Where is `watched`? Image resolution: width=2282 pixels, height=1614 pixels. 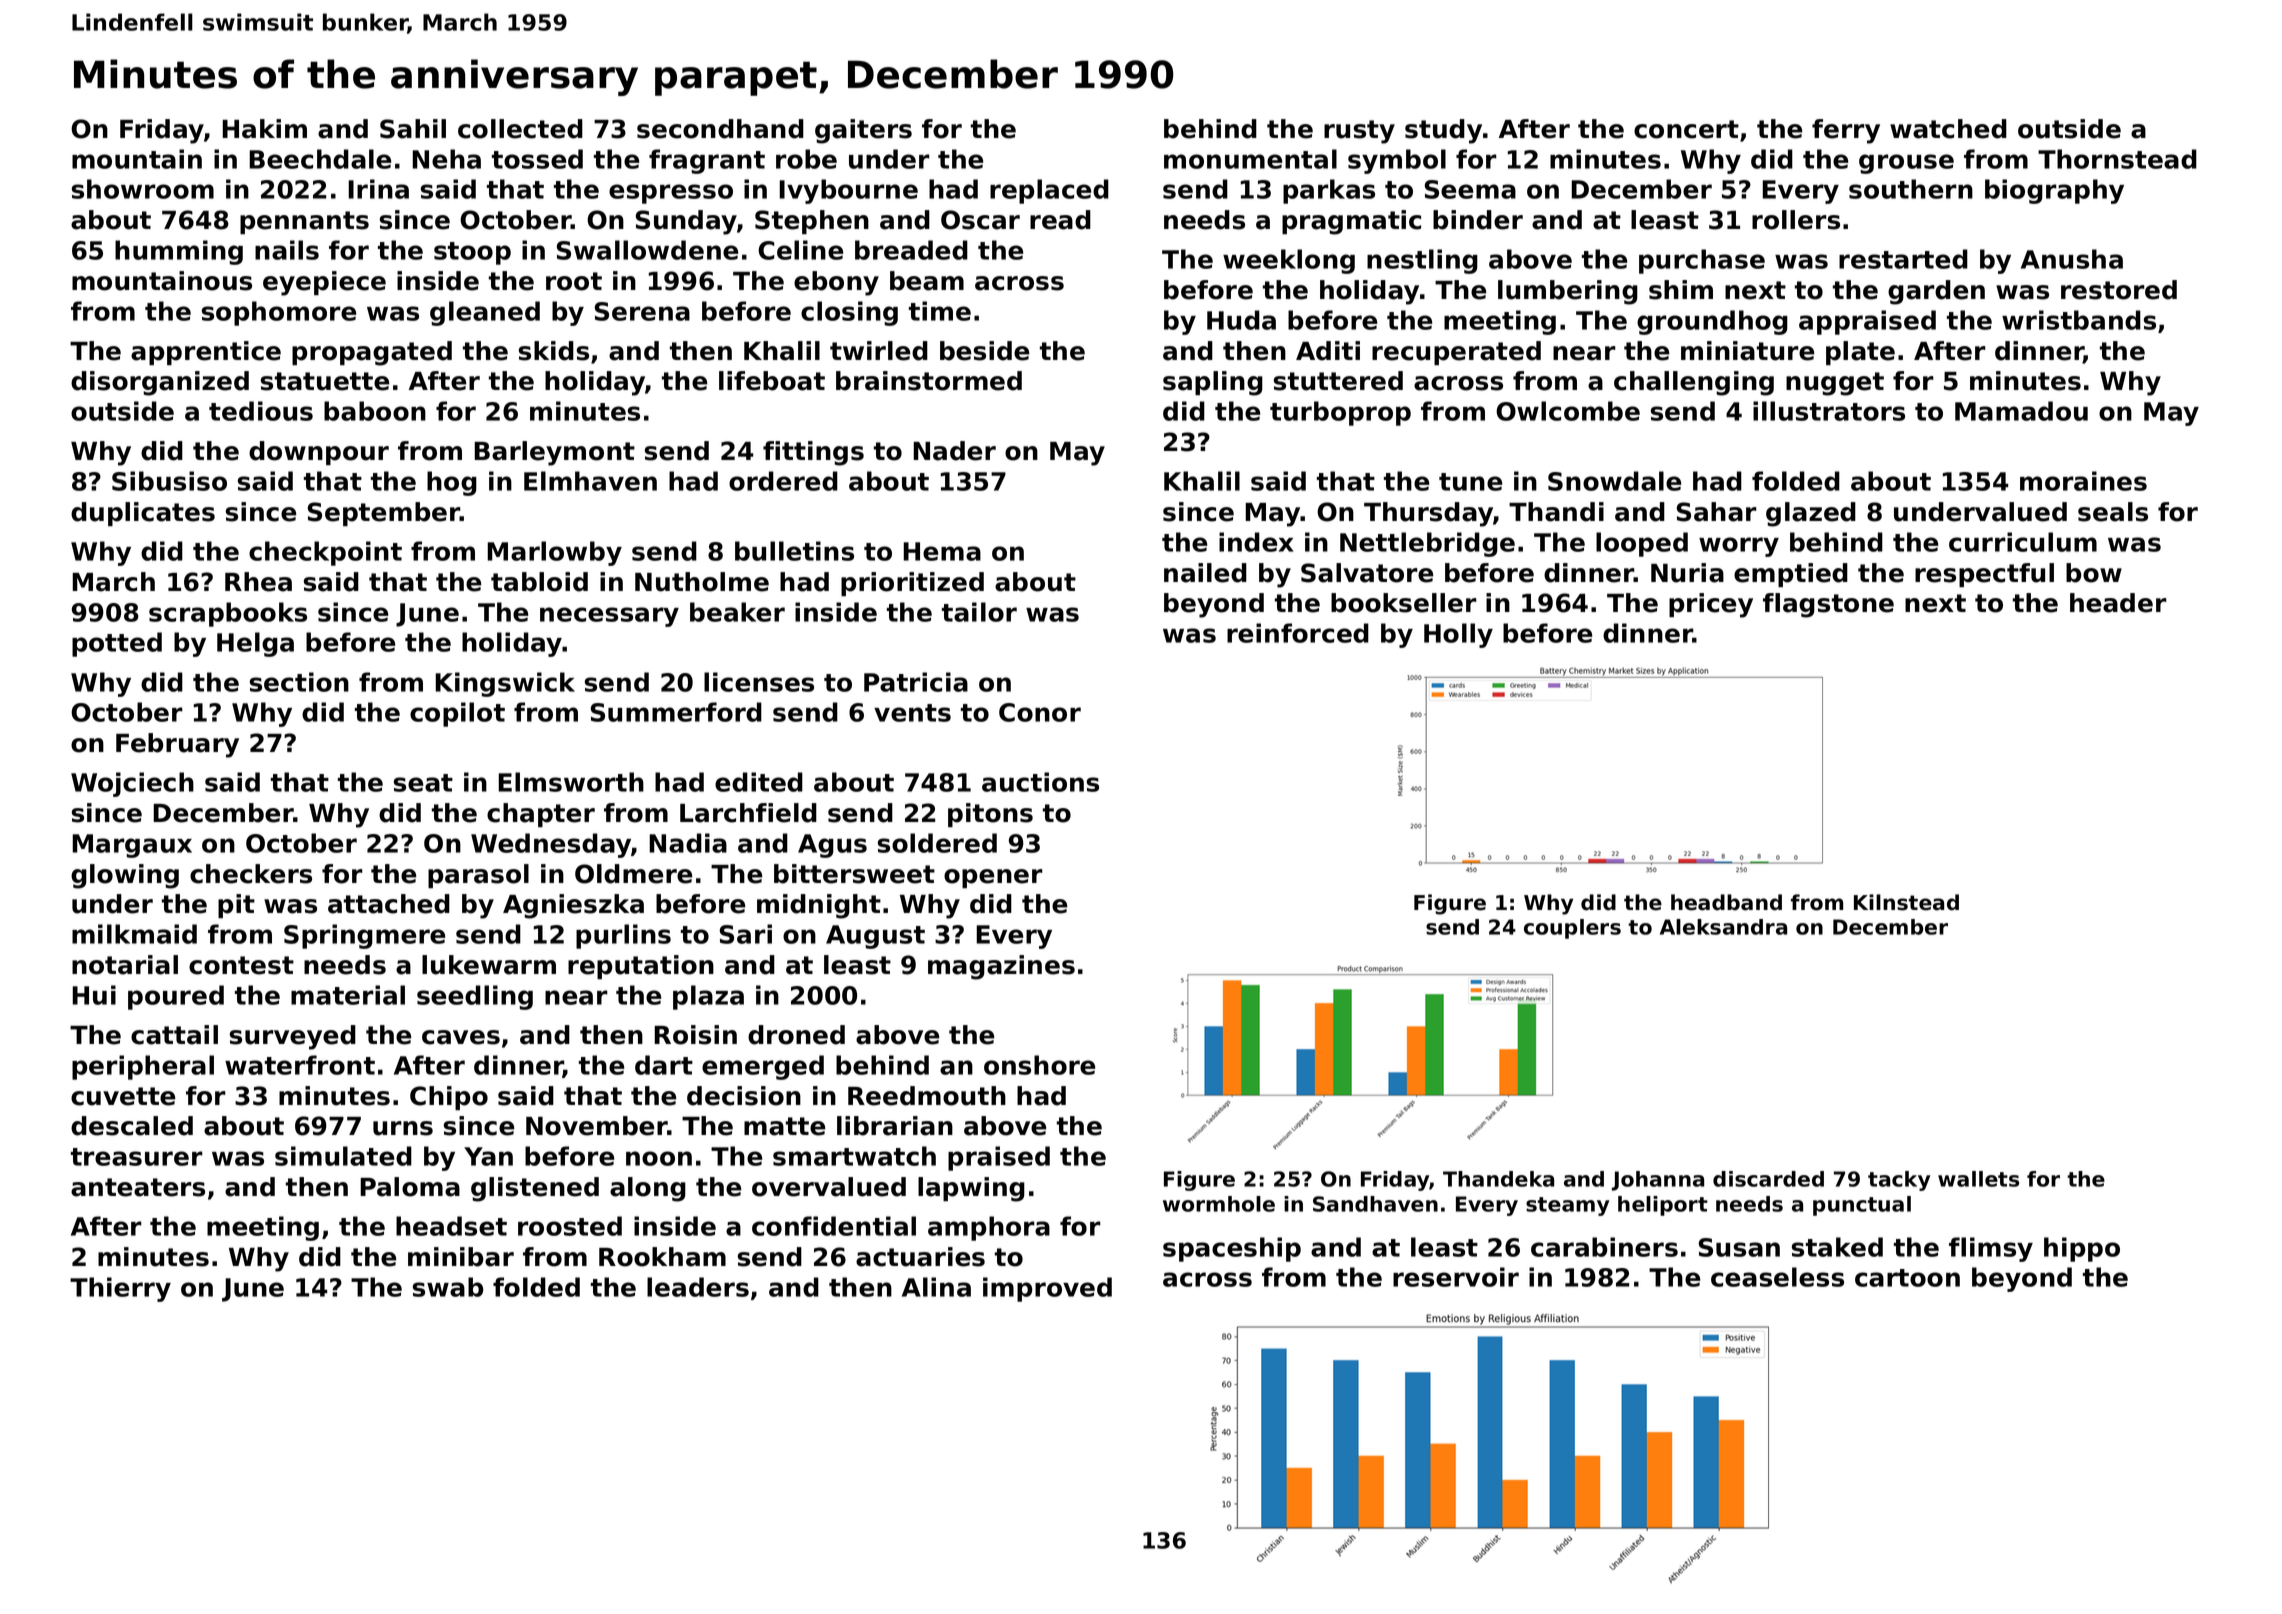 watched is located at coordinates (1948, 129).
